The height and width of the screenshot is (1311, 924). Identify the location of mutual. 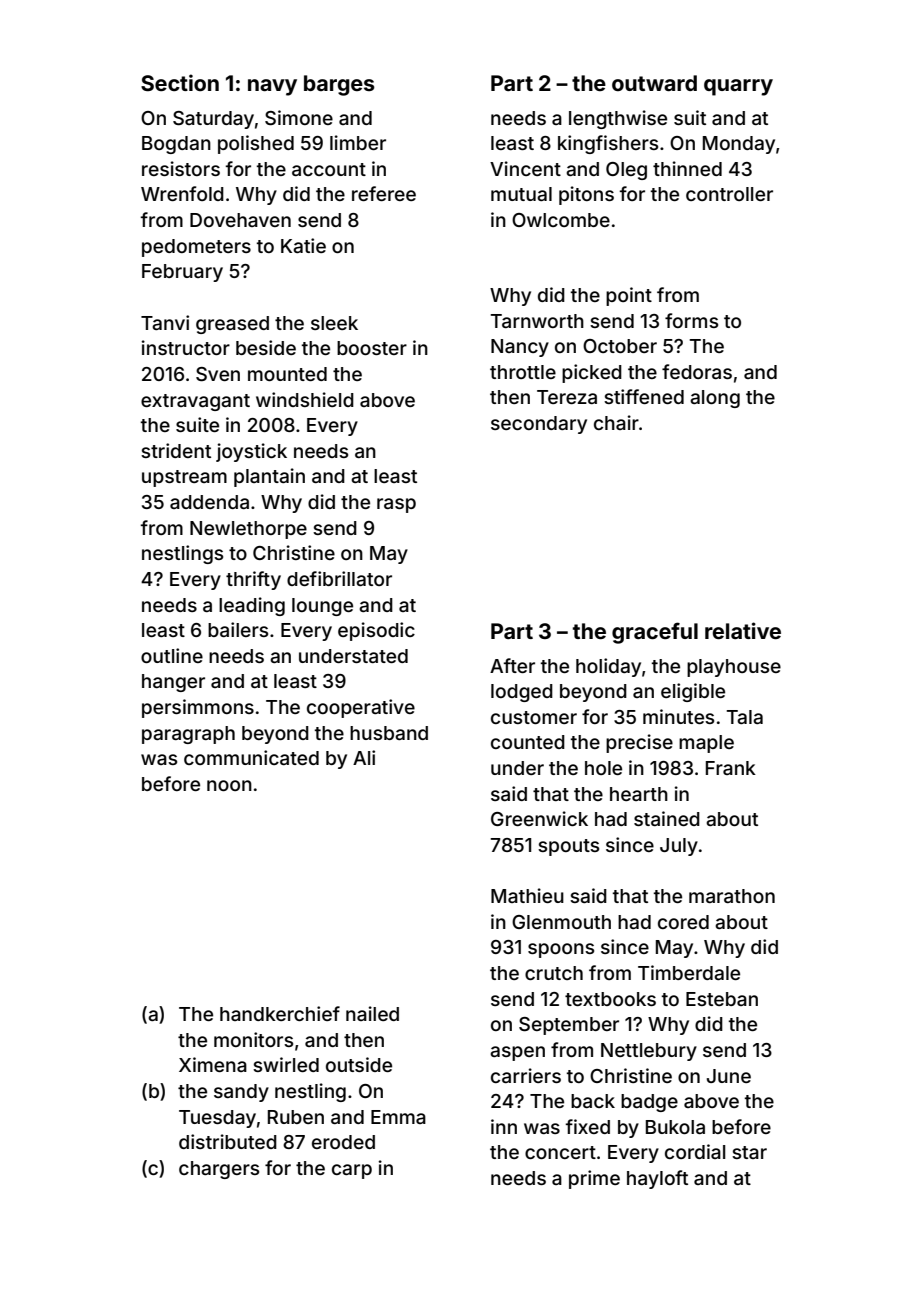
(521, 194).
